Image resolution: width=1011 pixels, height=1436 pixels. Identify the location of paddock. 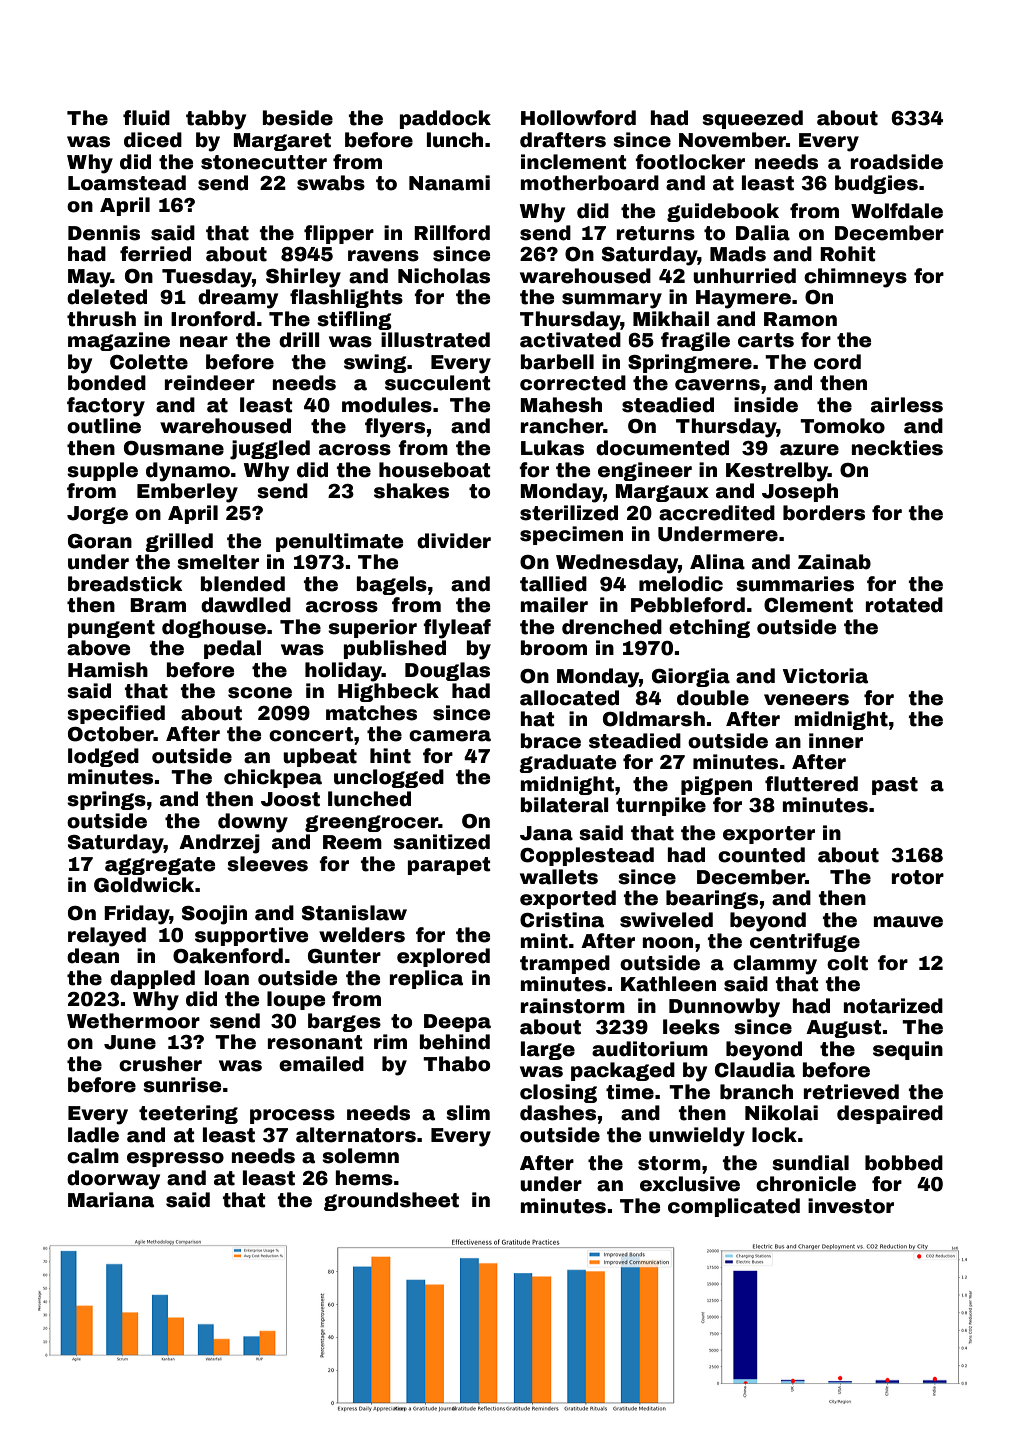
(445, 119).
